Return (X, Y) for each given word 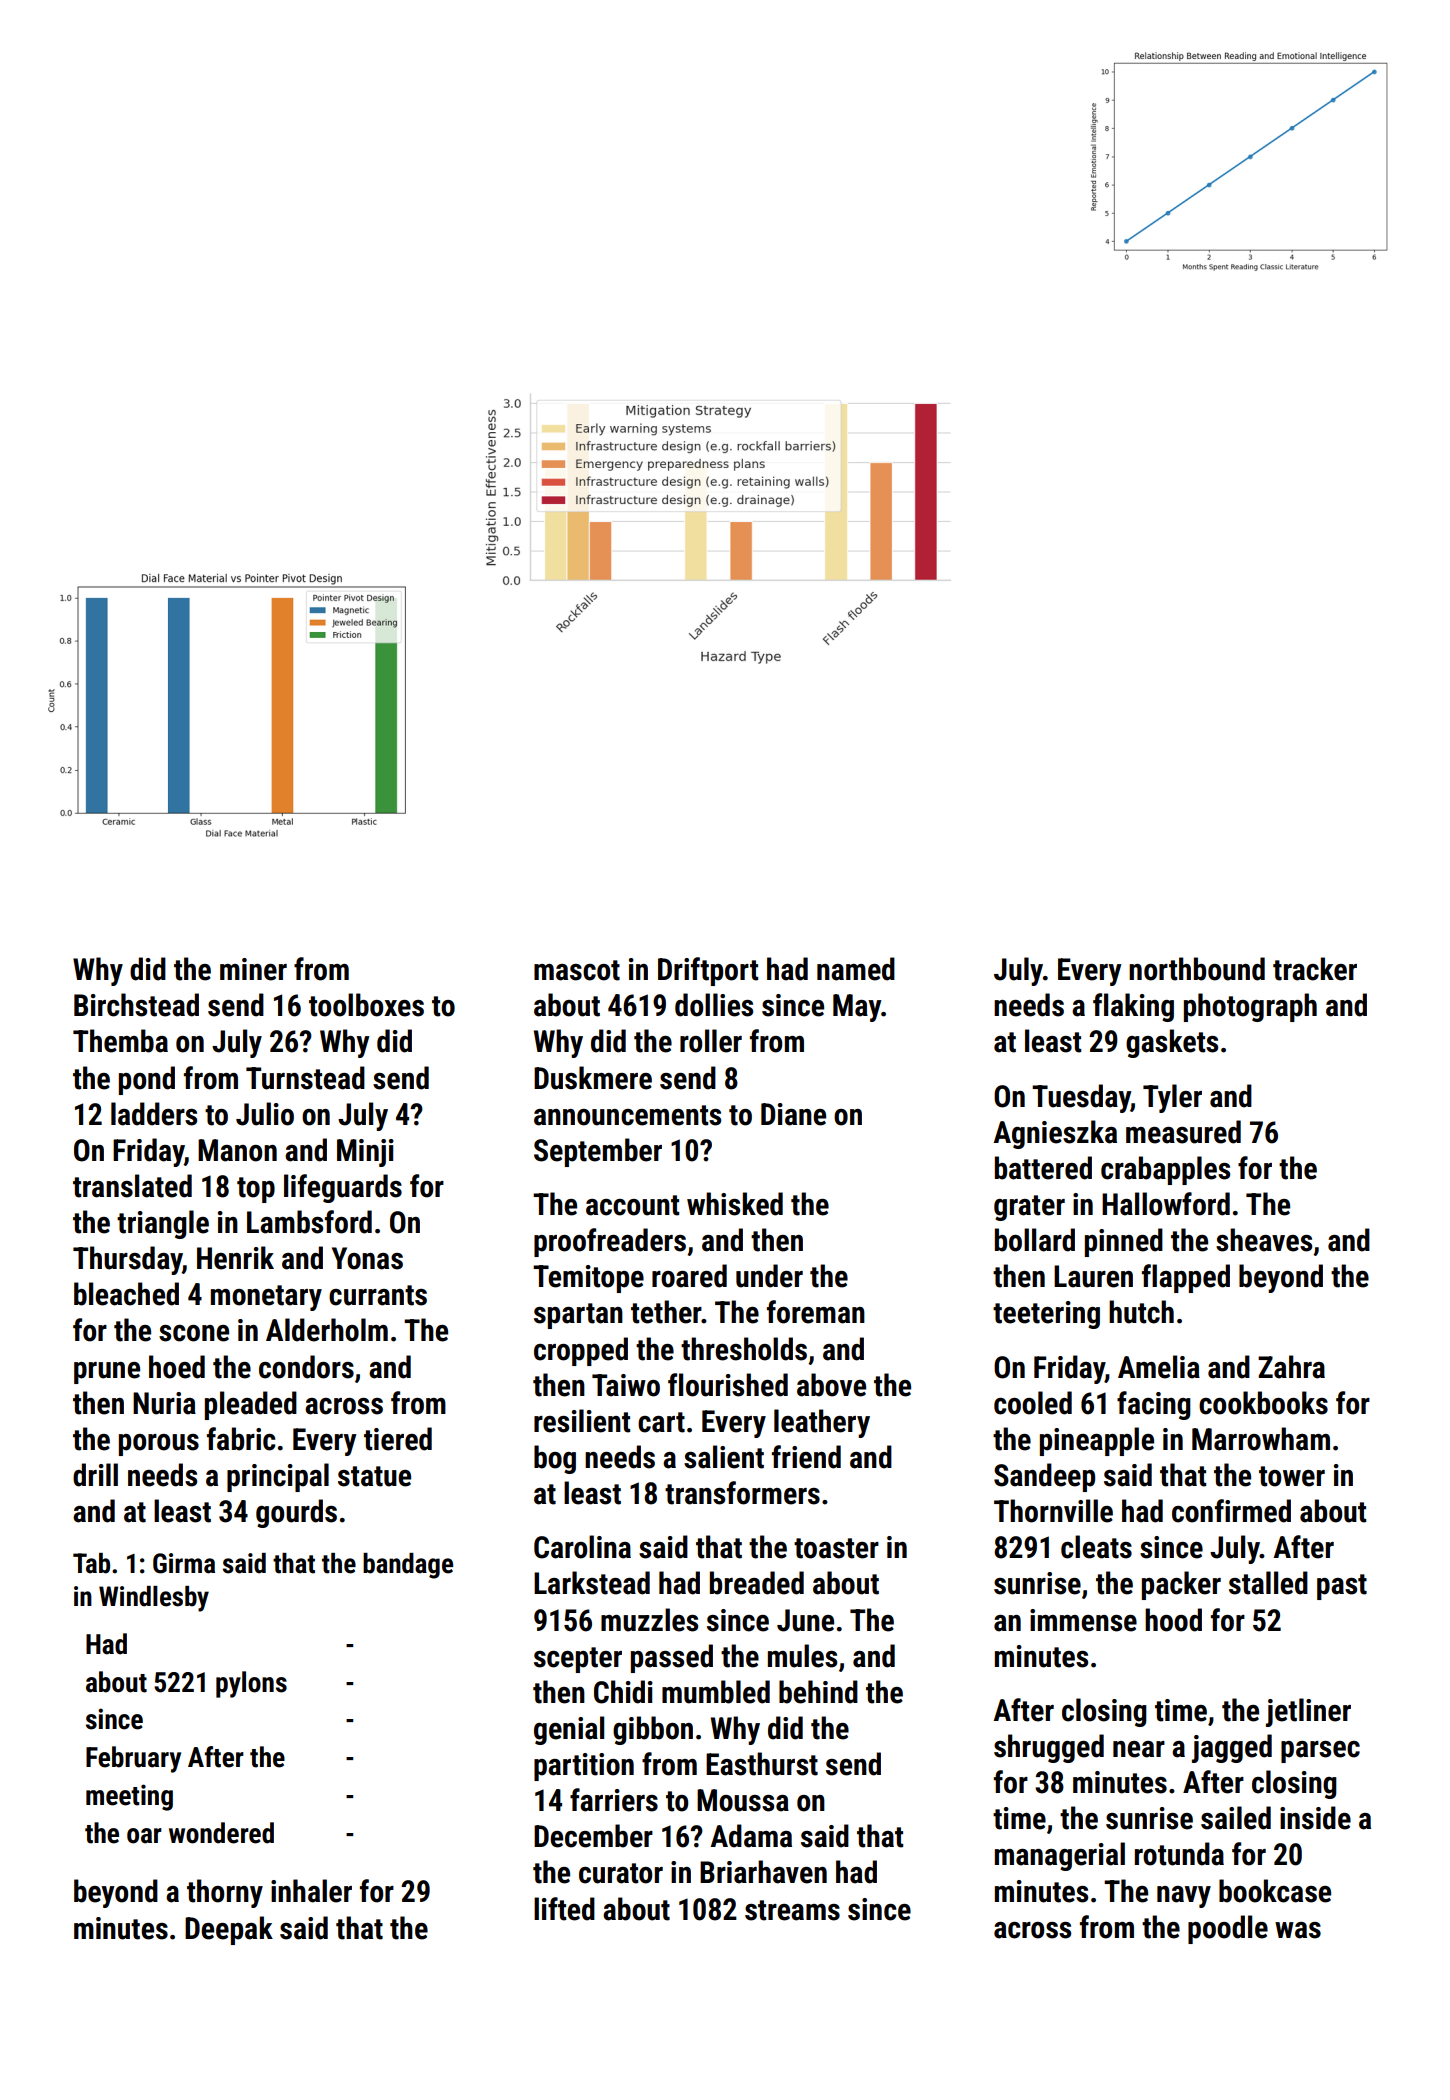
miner (253, 969)
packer (1181, 1585)
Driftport (708, 971)
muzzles (649, 1620)
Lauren (1093, 1276)
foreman (816, 1312)
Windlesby (154, 1599)
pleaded (251, 1405)
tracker (1315, 969)
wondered (221, 1833)
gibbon (653, 1730)
